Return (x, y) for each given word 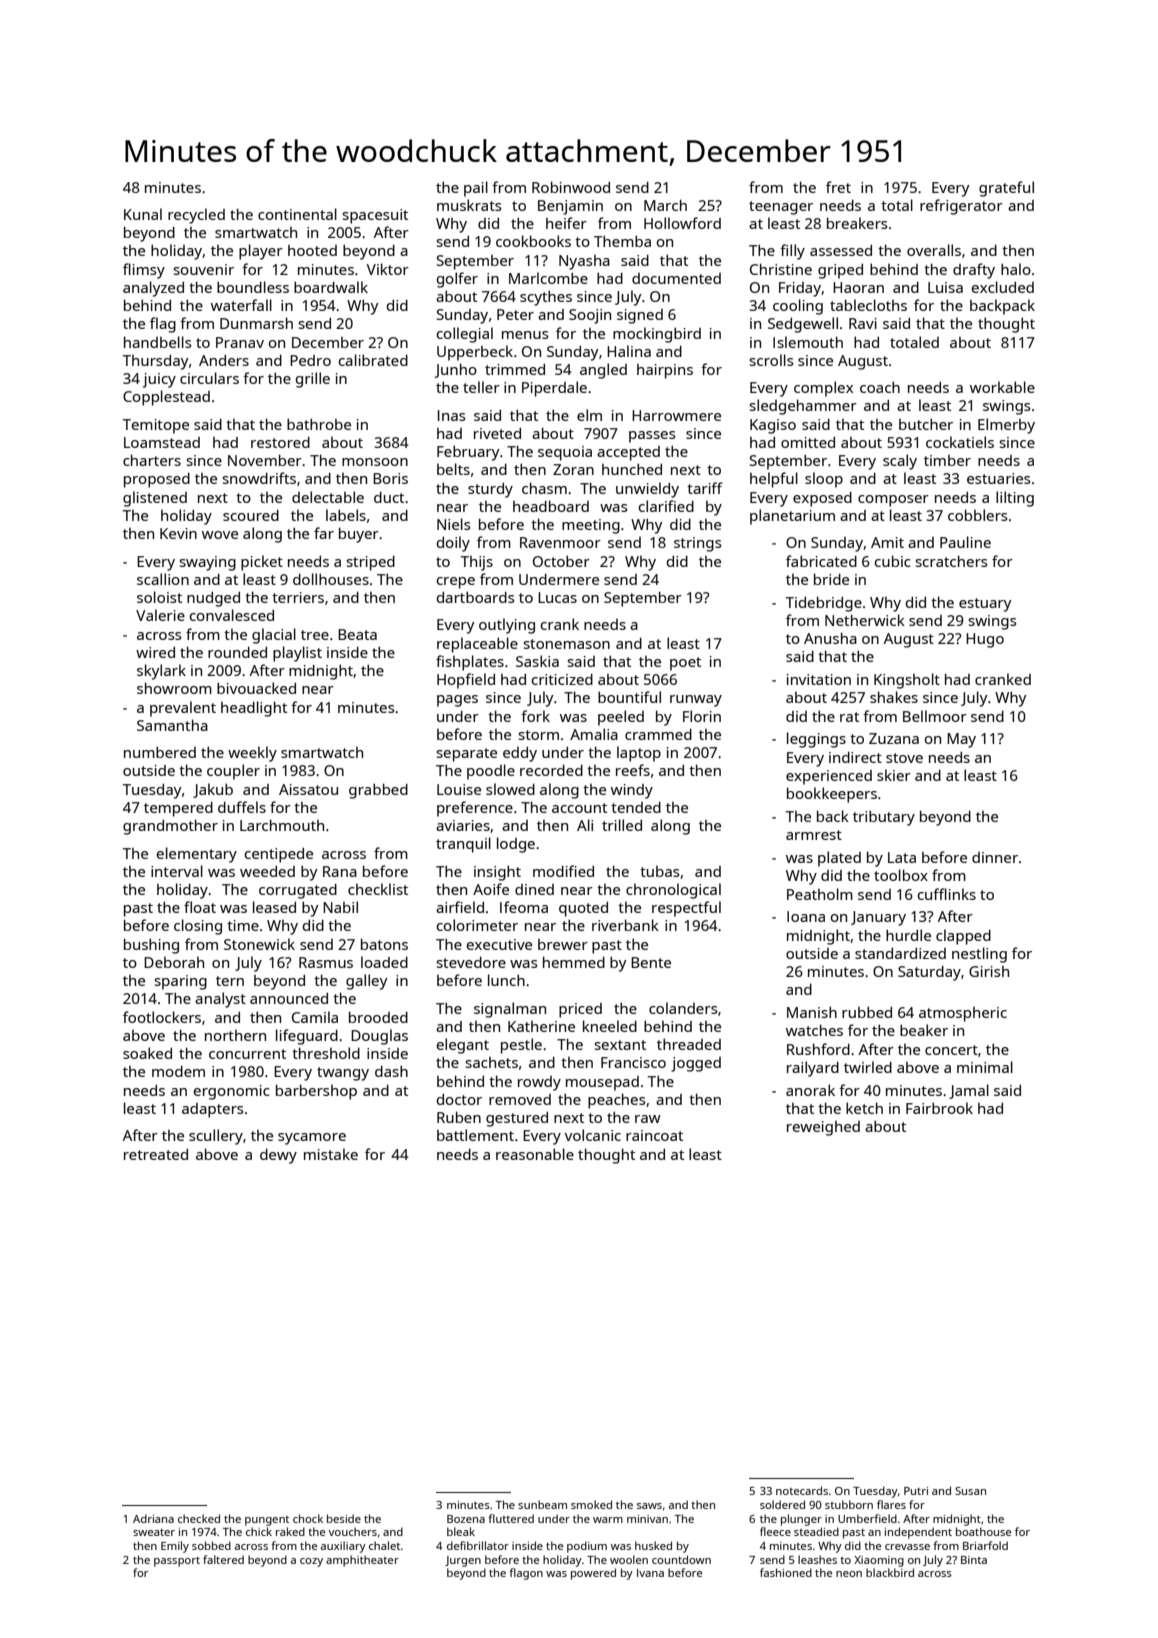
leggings (816, 740)
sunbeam (542, 1504)
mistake (331, 1154)
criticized (562, 679)
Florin (702, 716)
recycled (196, 216)
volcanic (593, 1135)
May (961, 740)
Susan (970, 1491)
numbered (160, 752)
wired (155, 652)
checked (199, 1518)
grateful (1006, 189)
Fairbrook (939, 1108)
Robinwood (571, 187)
